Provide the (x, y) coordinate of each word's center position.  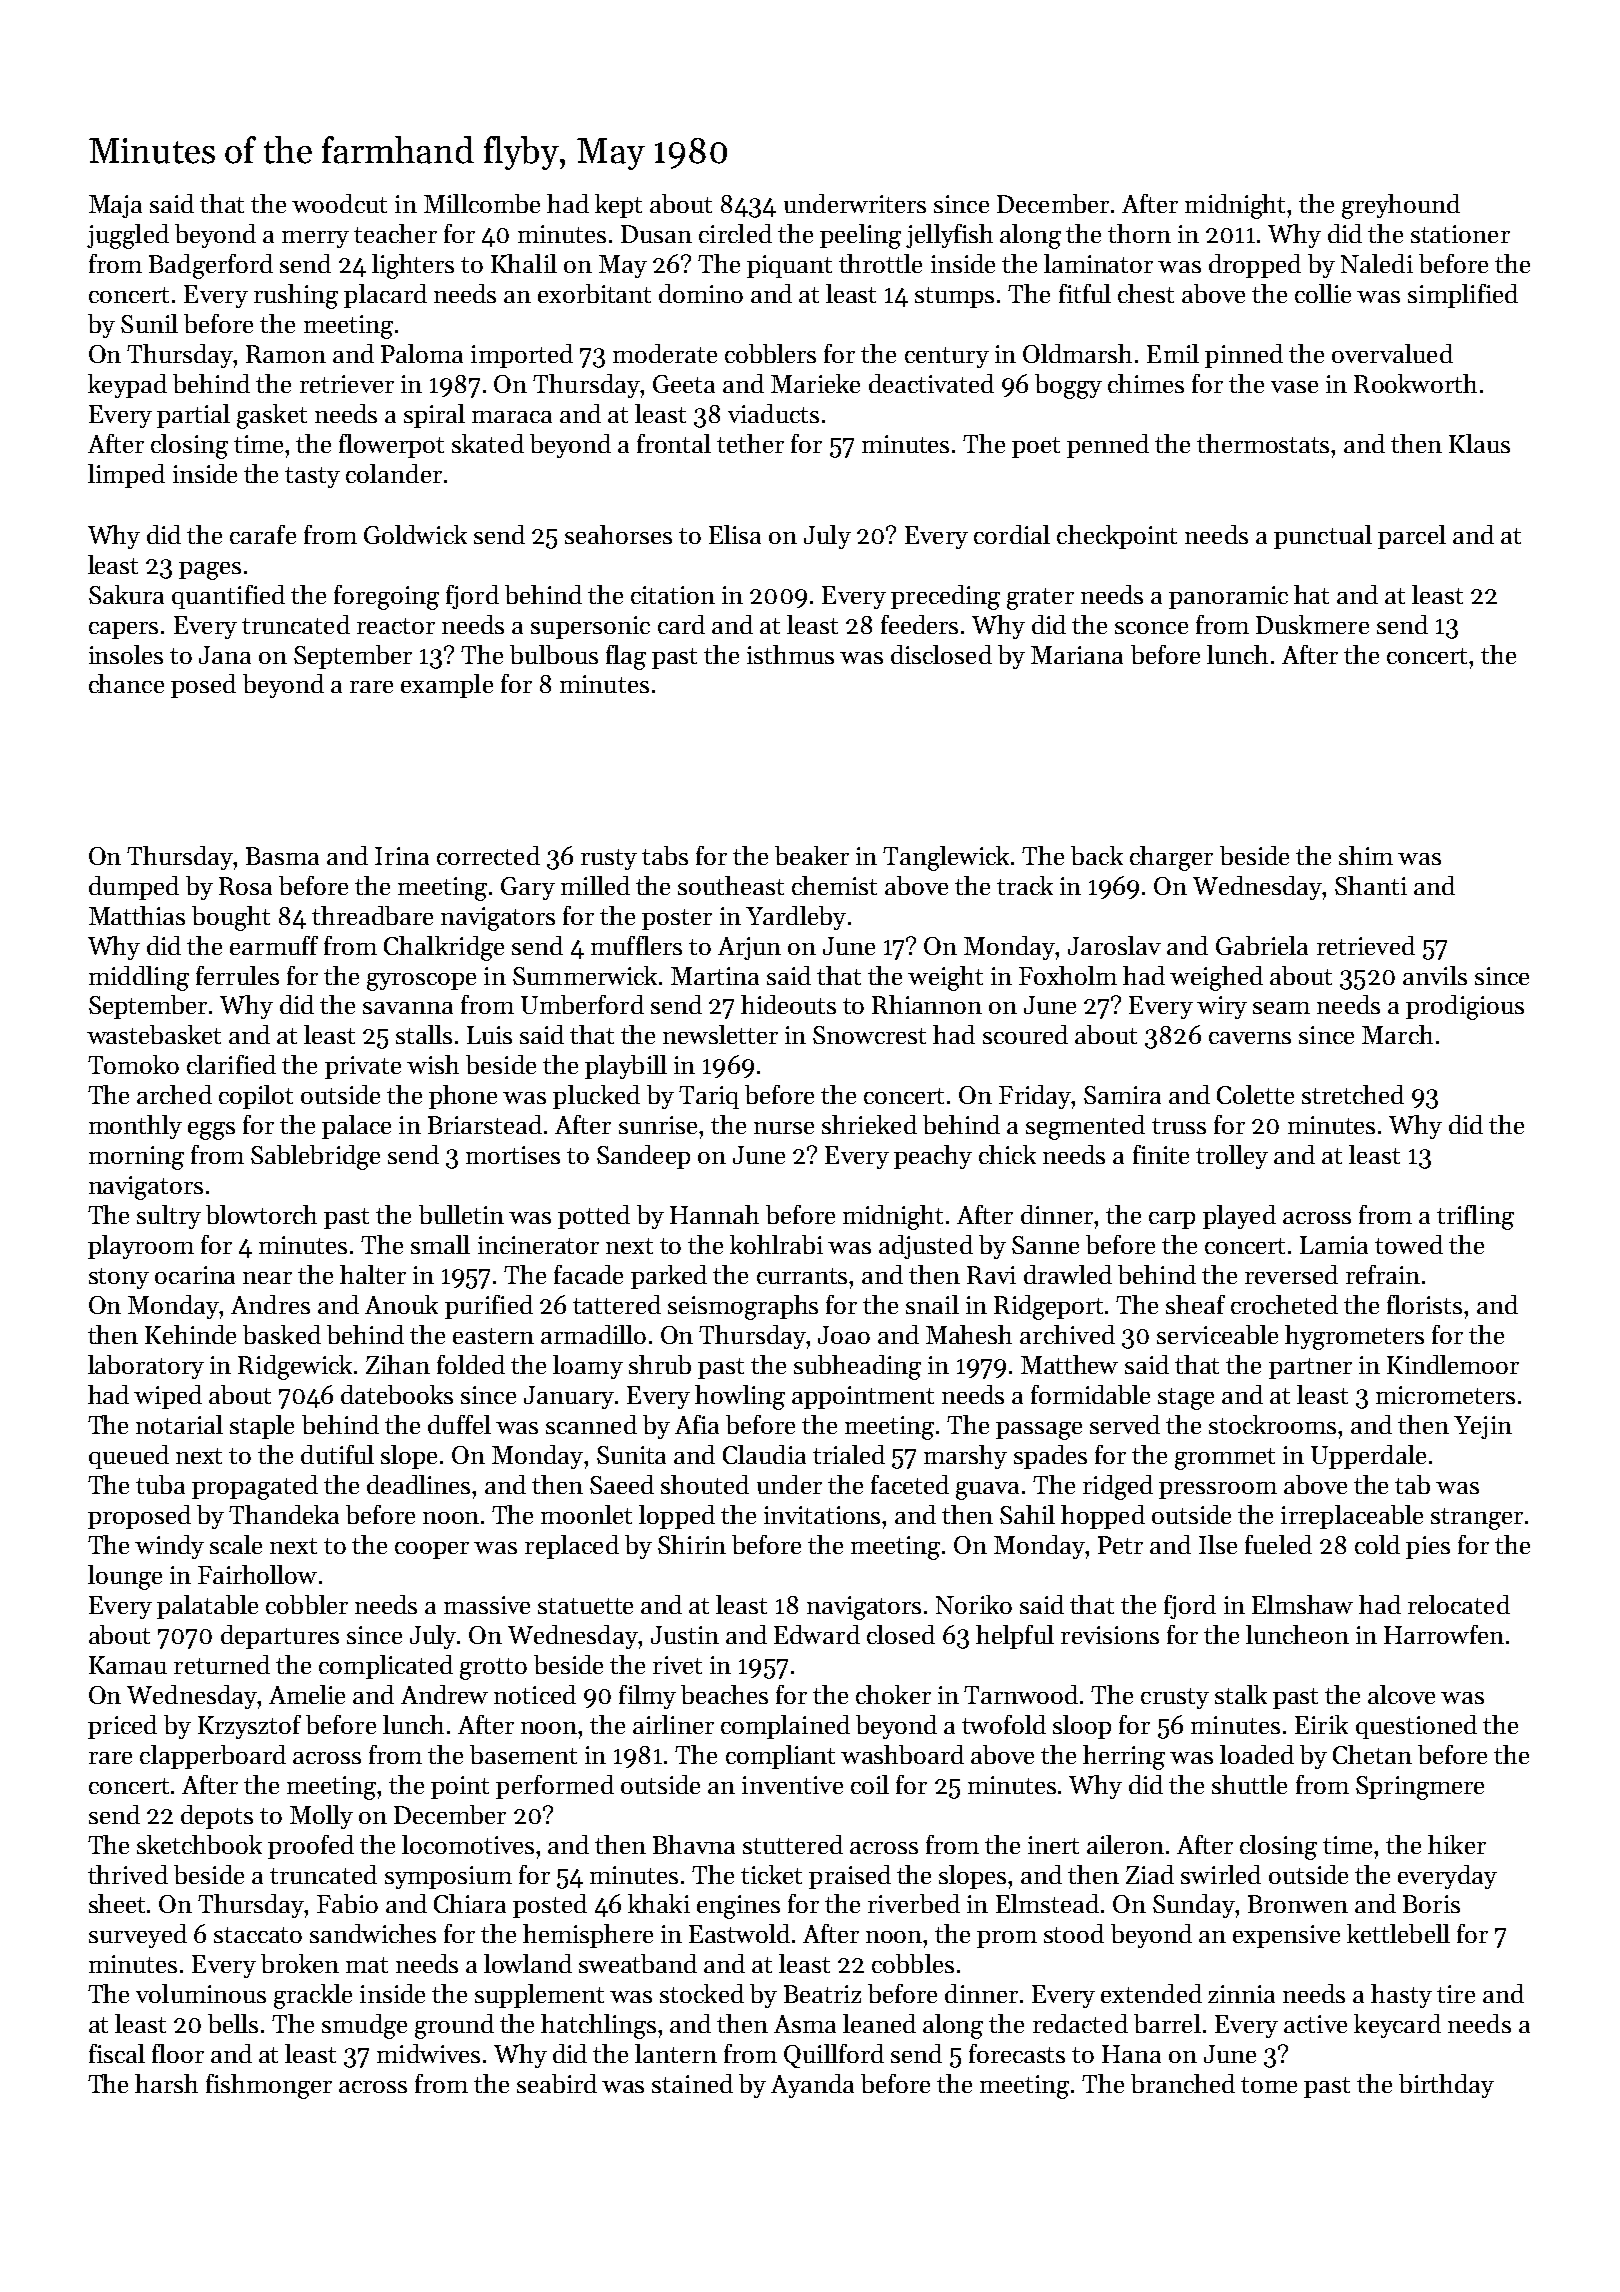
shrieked (869, 1124)
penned (1108, 446)
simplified (1463, 296)
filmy (647, 1697)
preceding (945, 597)
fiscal (117, 2053)
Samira (1122, 1095)
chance (126, 683)
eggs (211, 1131)
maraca (512, 417)
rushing (296, 296)
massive (487, 1605)
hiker (1457, 1844)
